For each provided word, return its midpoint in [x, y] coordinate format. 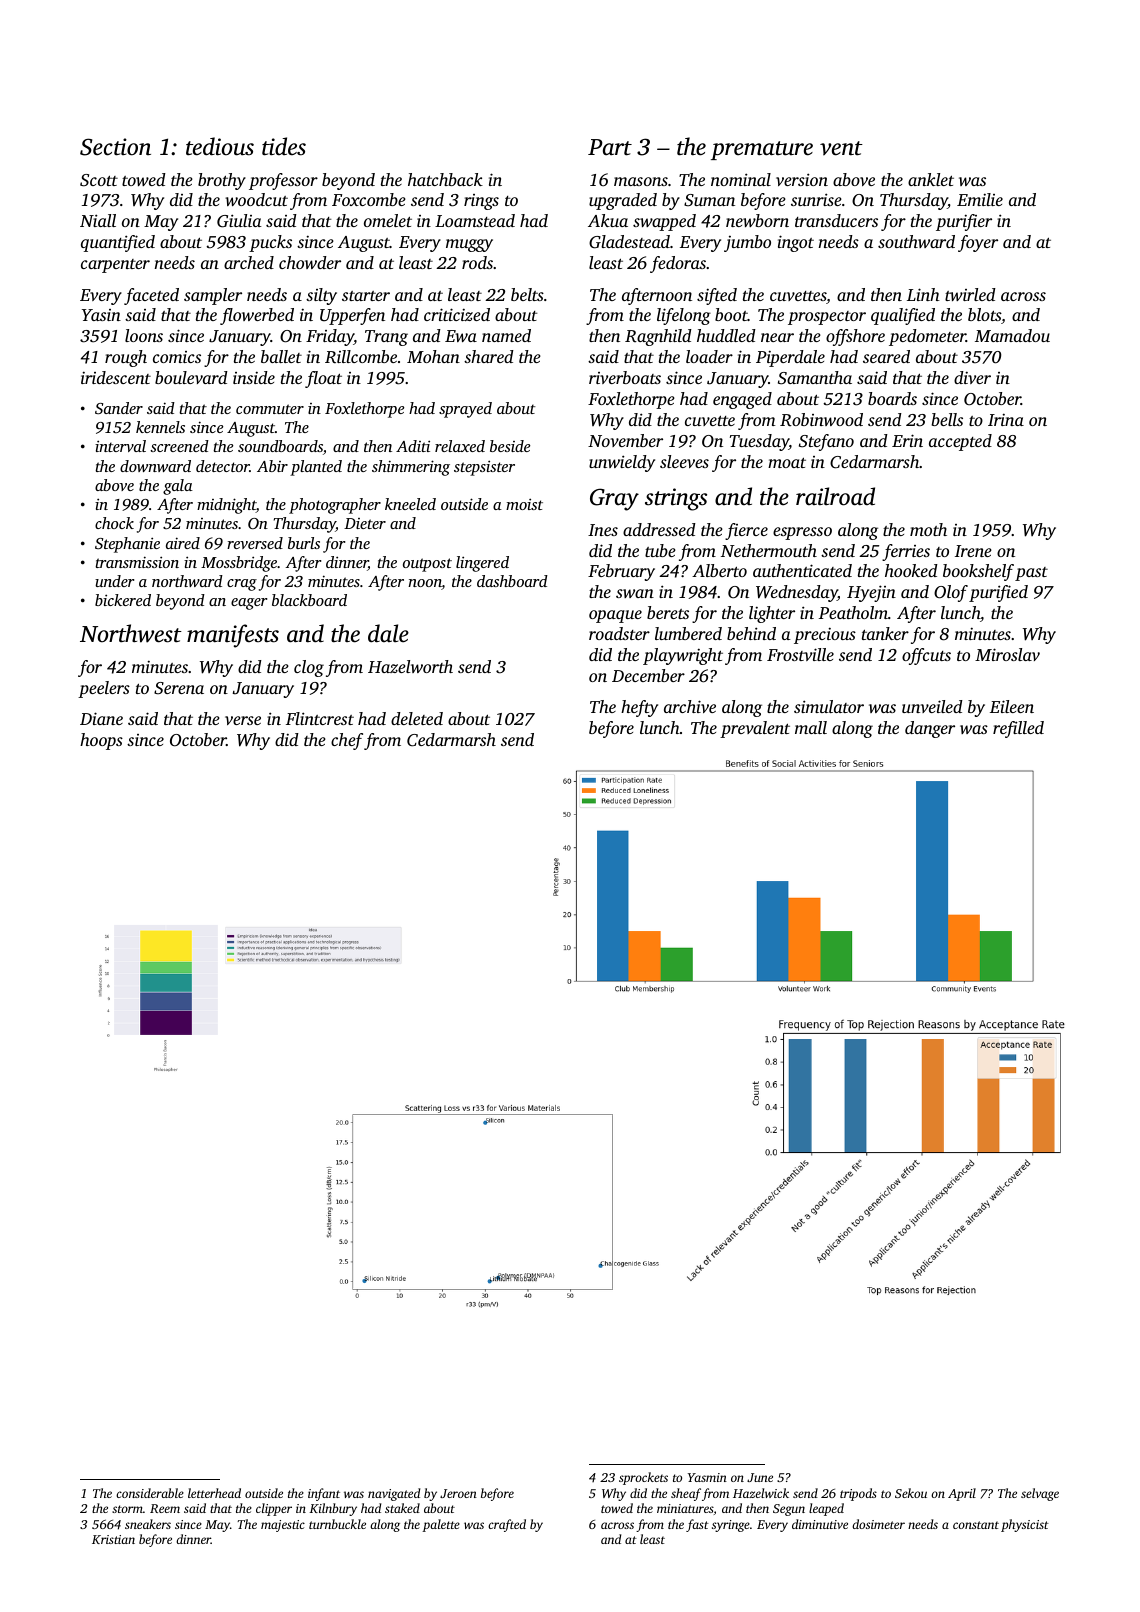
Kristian [113, 1539]
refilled [1018, 729]
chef [347, 741]
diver [972, 377]
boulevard [191, 377]
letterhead [214, 1493]
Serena [179, 688]
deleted [417, 718]
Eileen [1012, 706]
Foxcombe [369, 199]
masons [641, 181]
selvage [1040, 1494]
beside [510, 446]
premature [762, 150]
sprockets [643, 1478]
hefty [639, 708]
